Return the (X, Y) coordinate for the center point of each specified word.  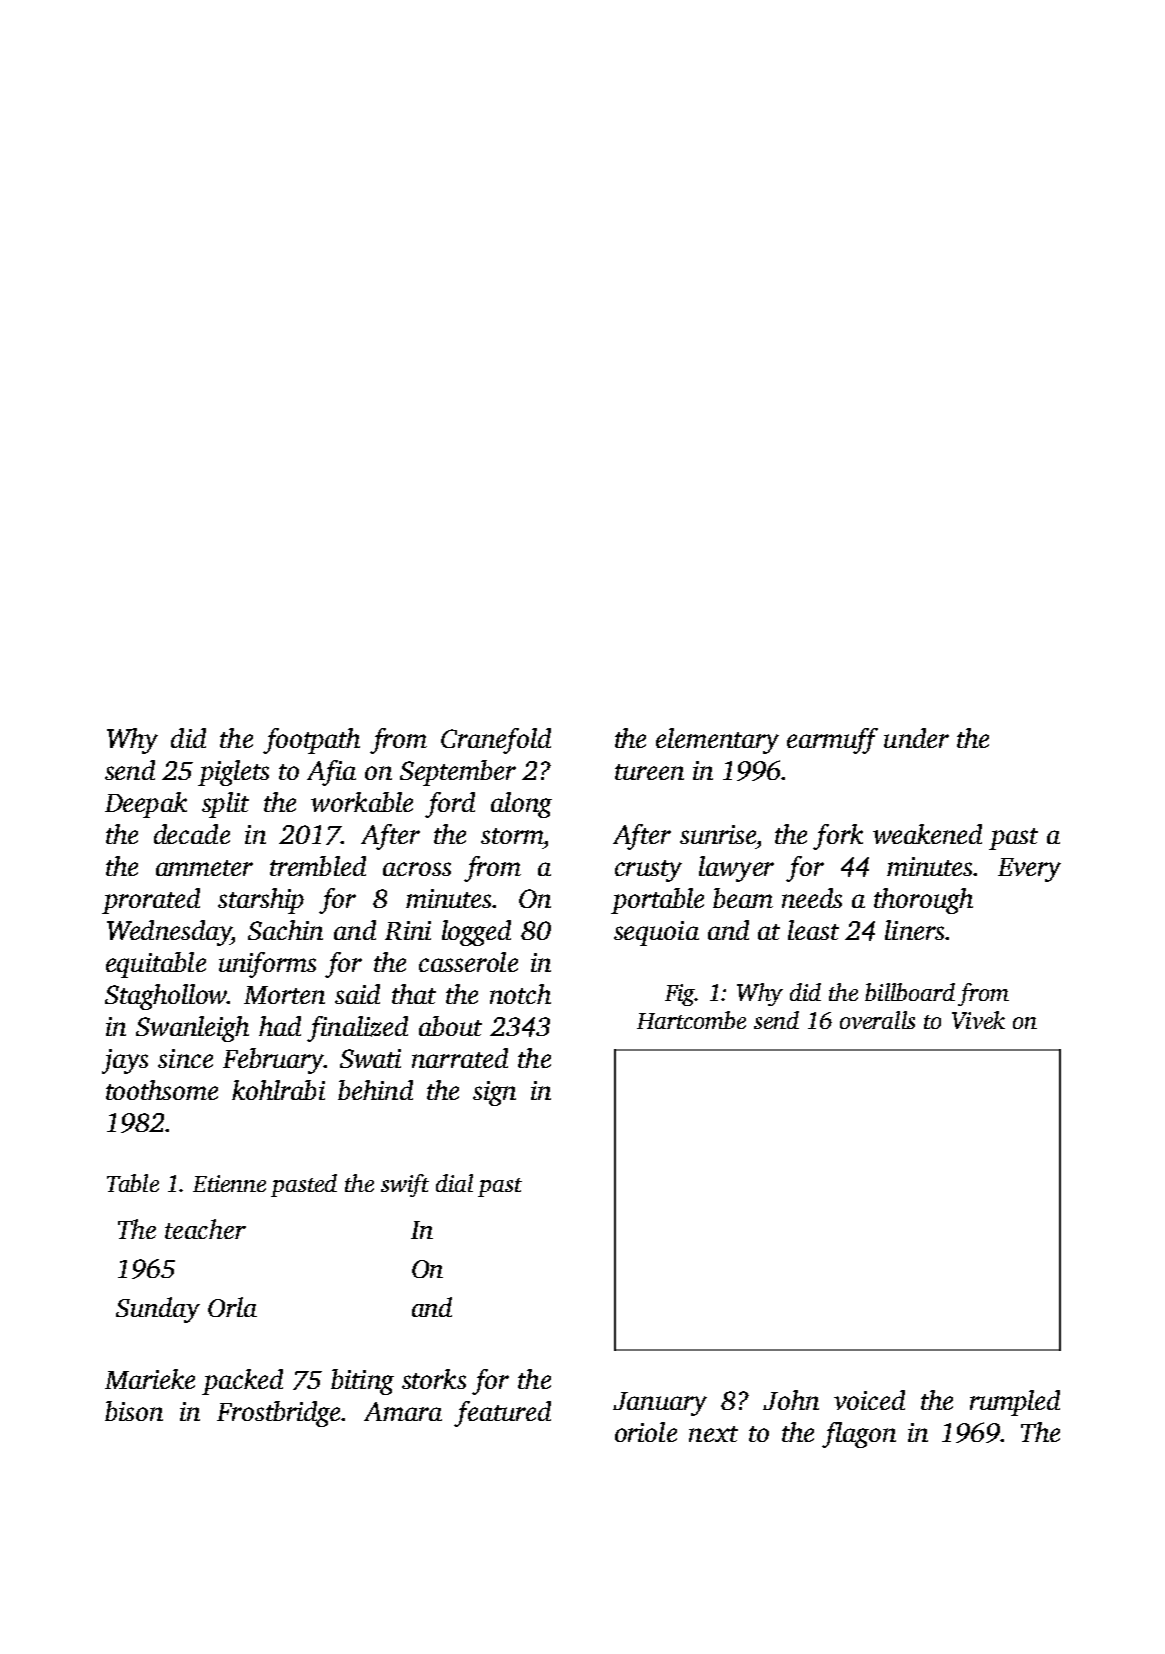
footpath (311, 741)
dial (454, 1183)
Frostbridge (278, 1414)
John (791, 1400)
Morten (284, 995)
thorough (923, 901)
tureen (649, 772)
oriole (646, 1432)
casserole (468, 962)
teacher (205, 1229)
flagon (859, 1435)
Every (1029, 870)
